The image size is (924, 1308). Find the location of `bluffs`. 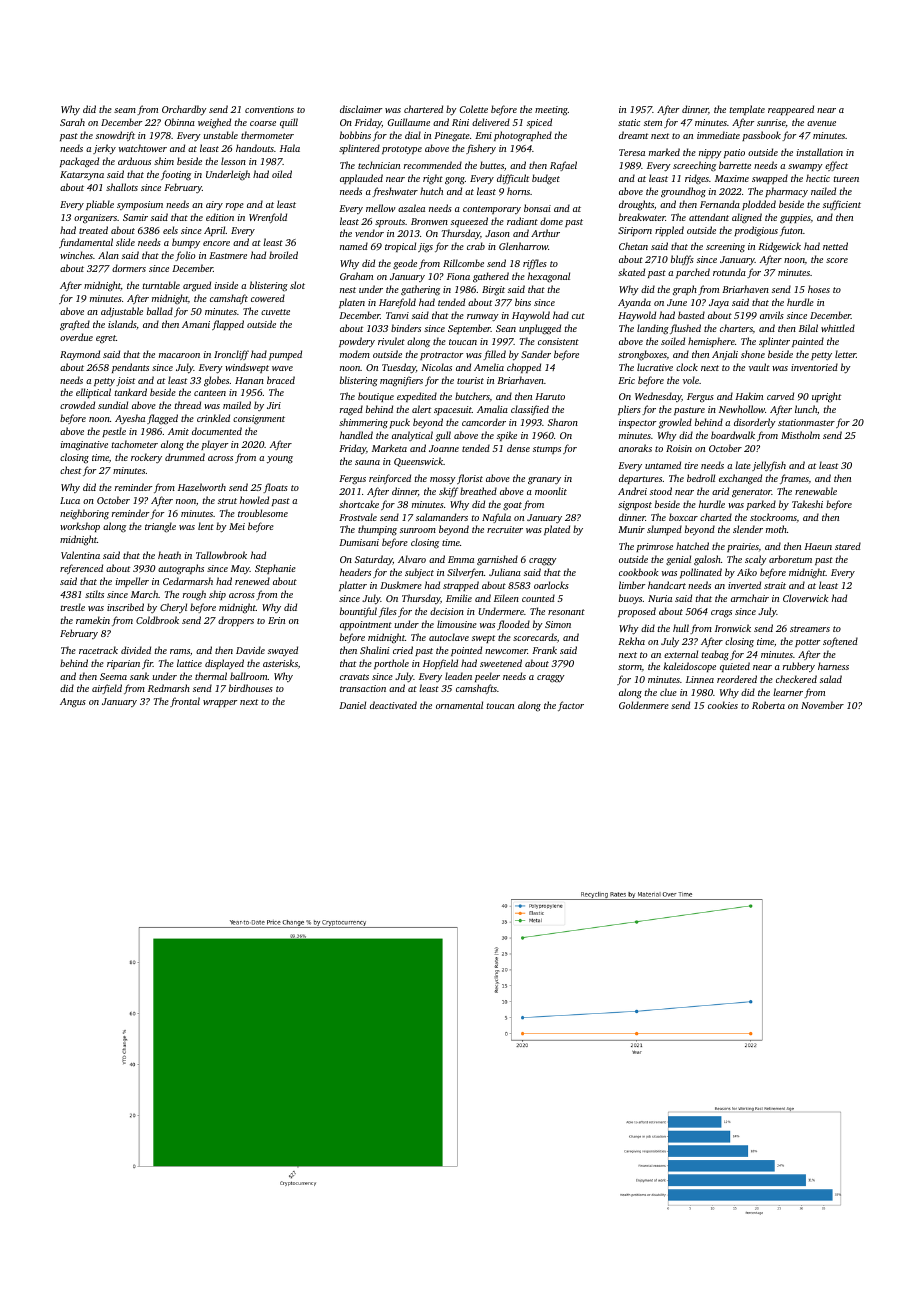

bluffs is located at coordinates (682, 260).
